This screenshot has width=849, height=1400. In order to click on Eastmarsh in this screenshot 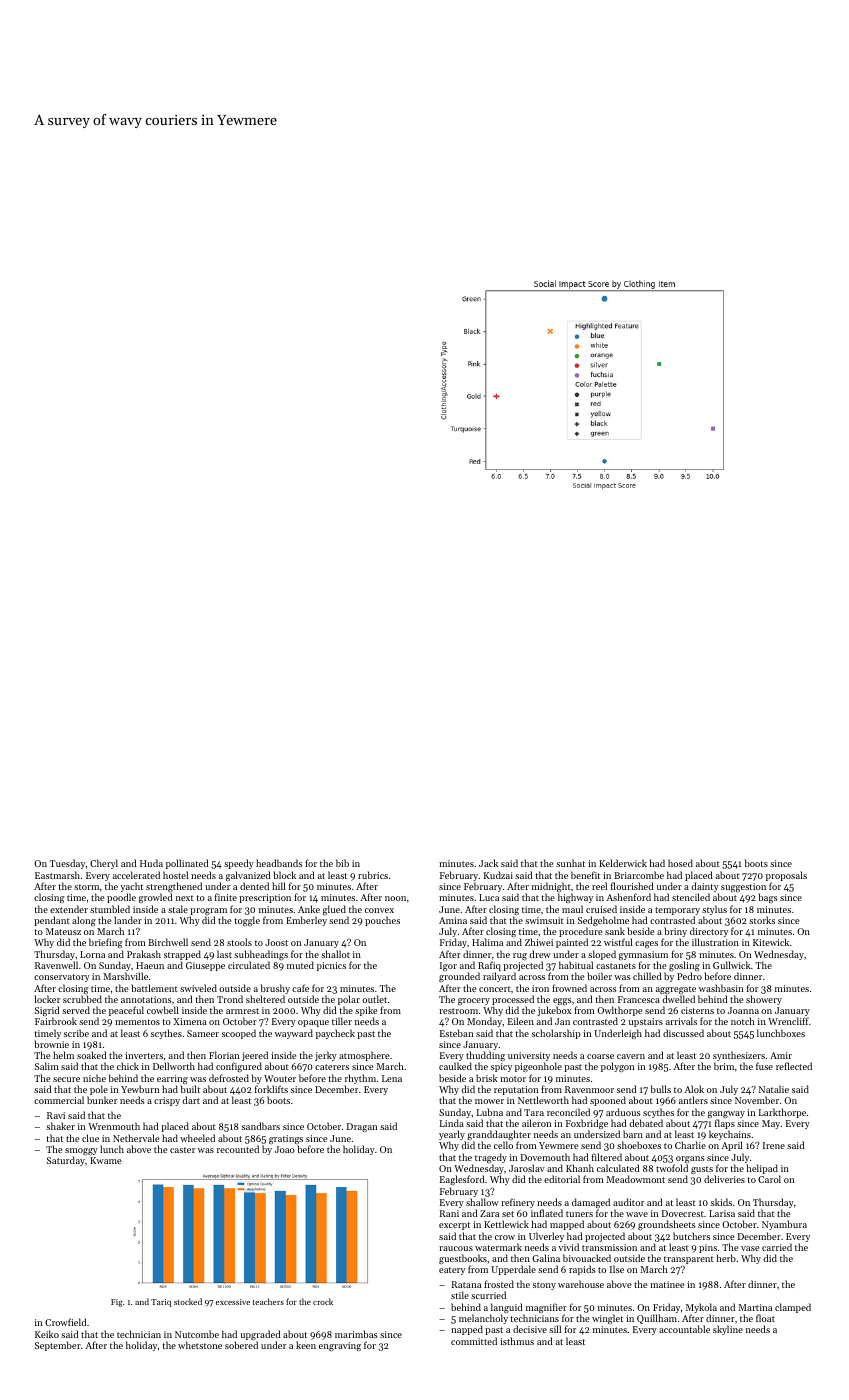, I will do `click(57, 875)`.
